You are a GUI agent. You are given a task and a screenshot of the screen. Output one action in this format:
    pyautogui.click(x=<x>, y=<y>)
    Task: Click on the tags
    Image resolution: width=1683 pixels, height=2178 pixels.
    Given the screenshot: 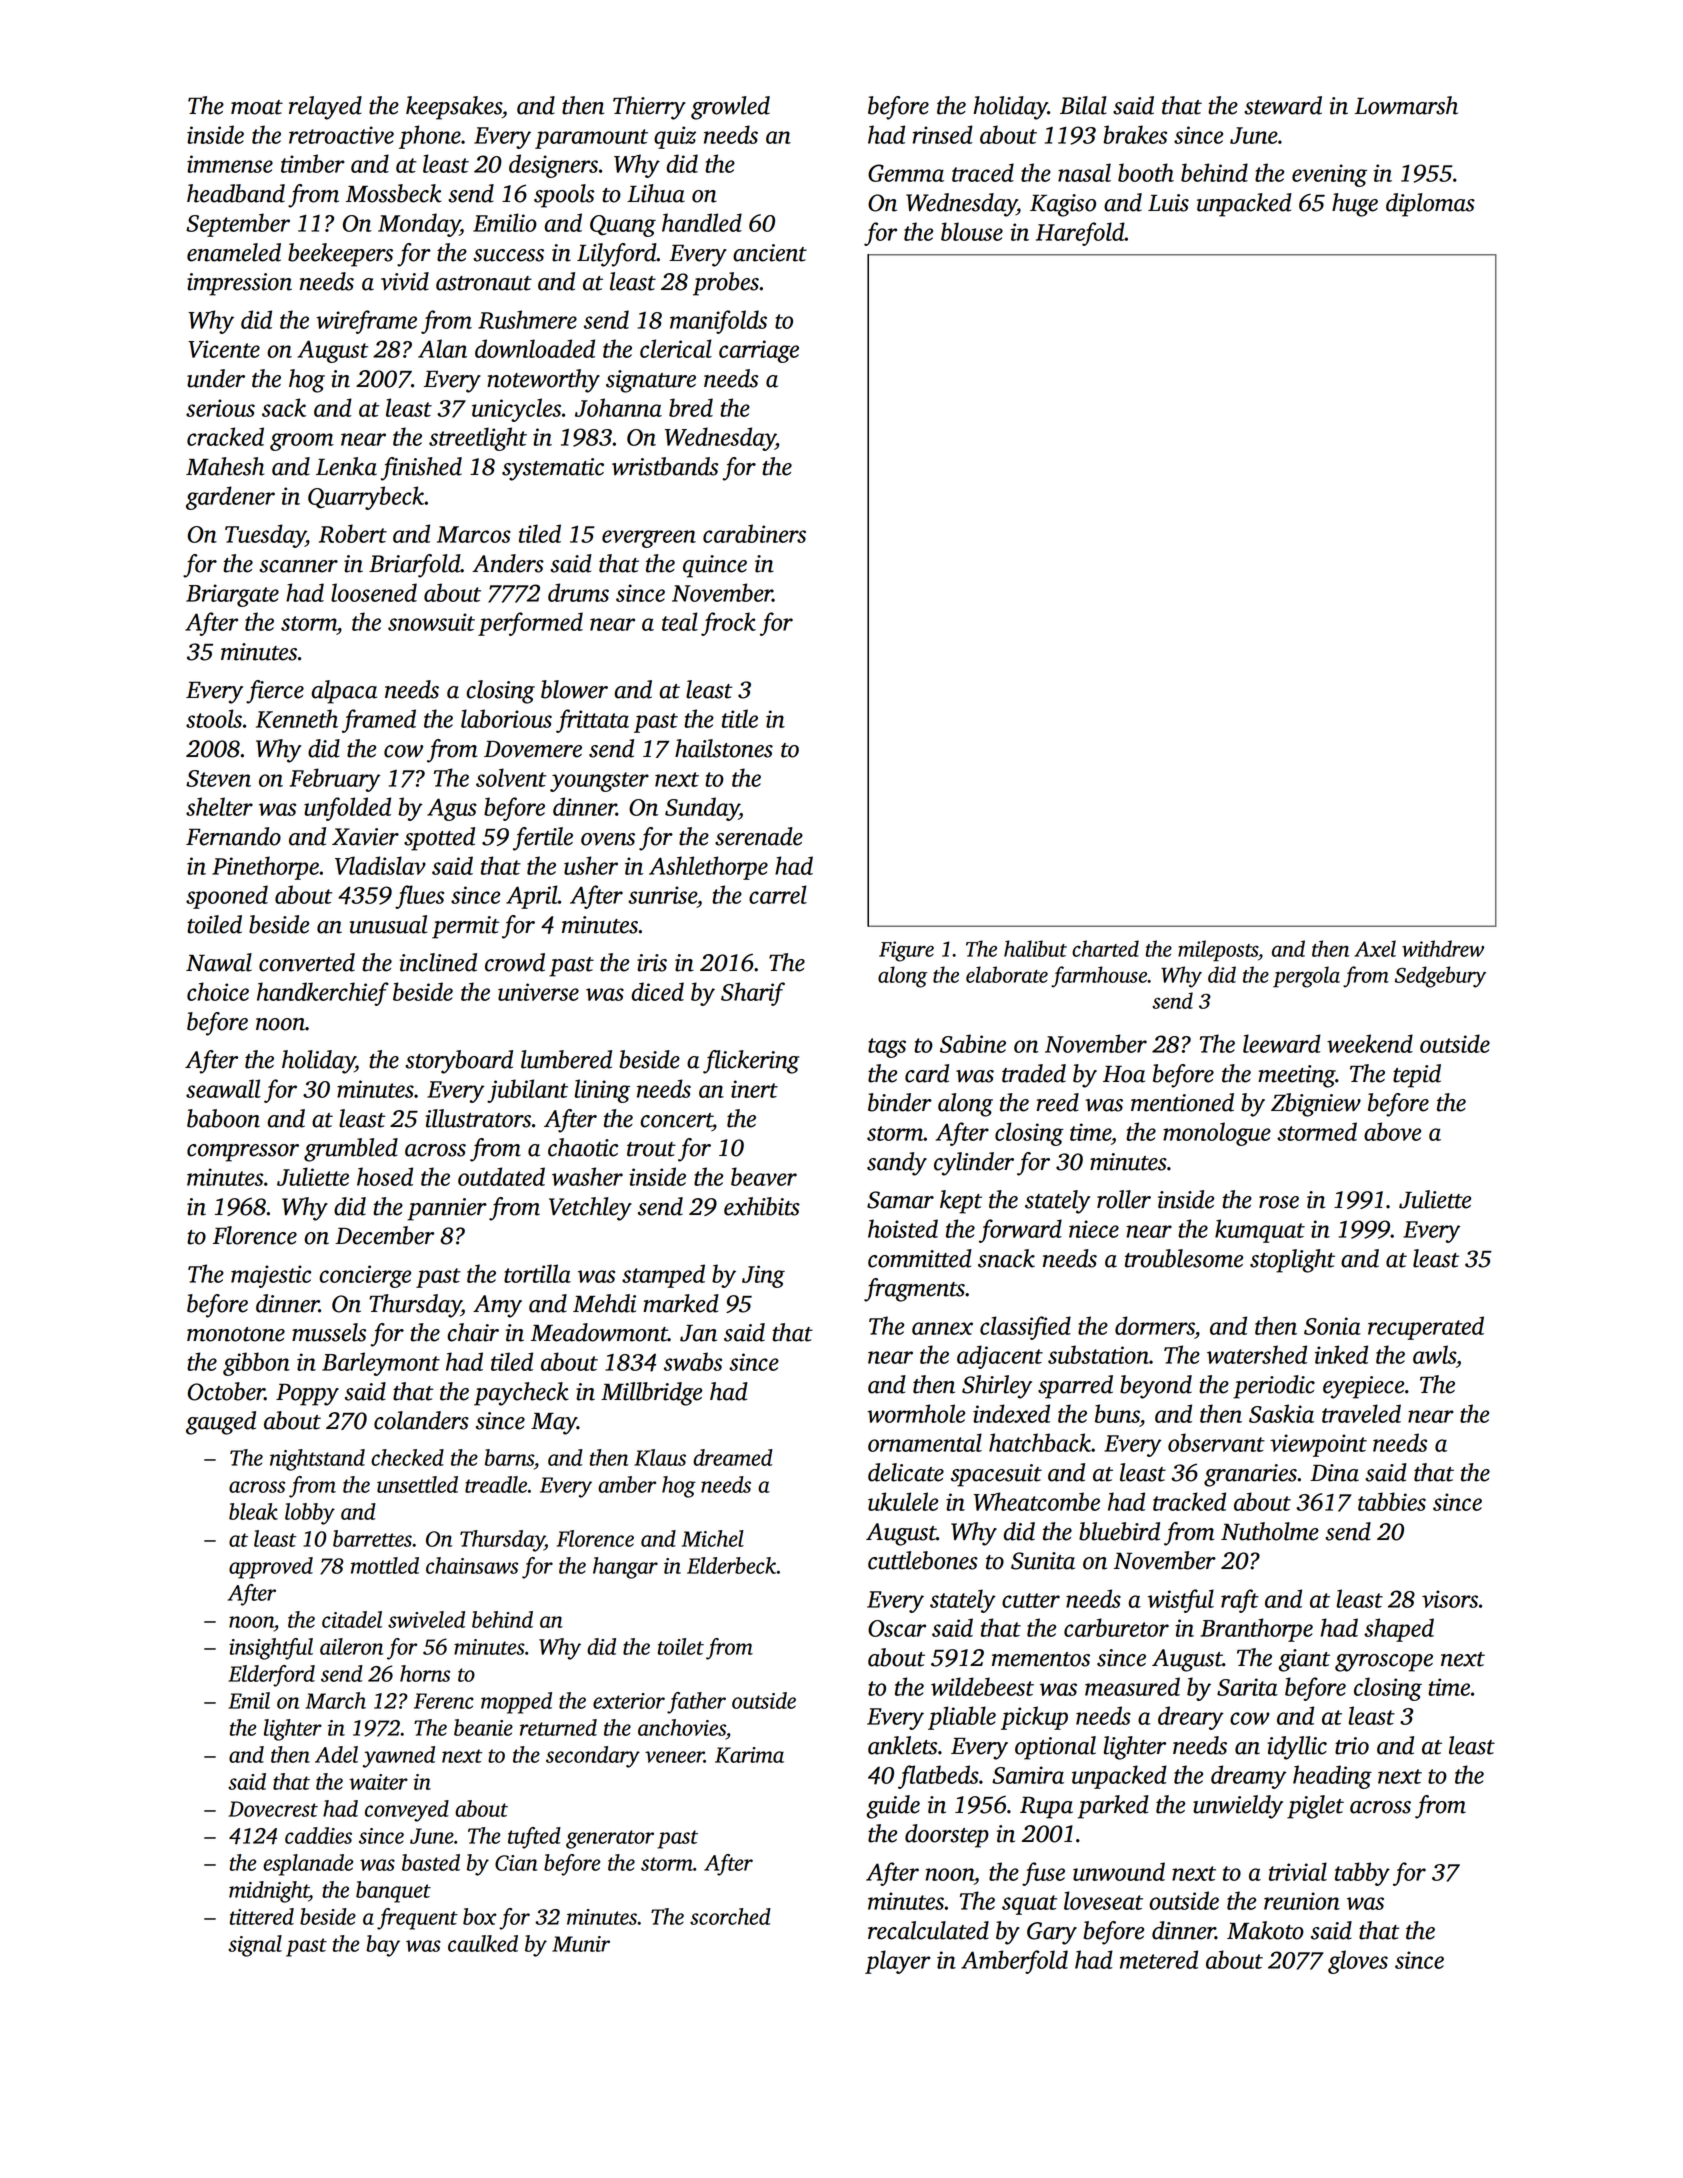 What is the action you would take?
    pyautogui.click(x=887, y=1048)
